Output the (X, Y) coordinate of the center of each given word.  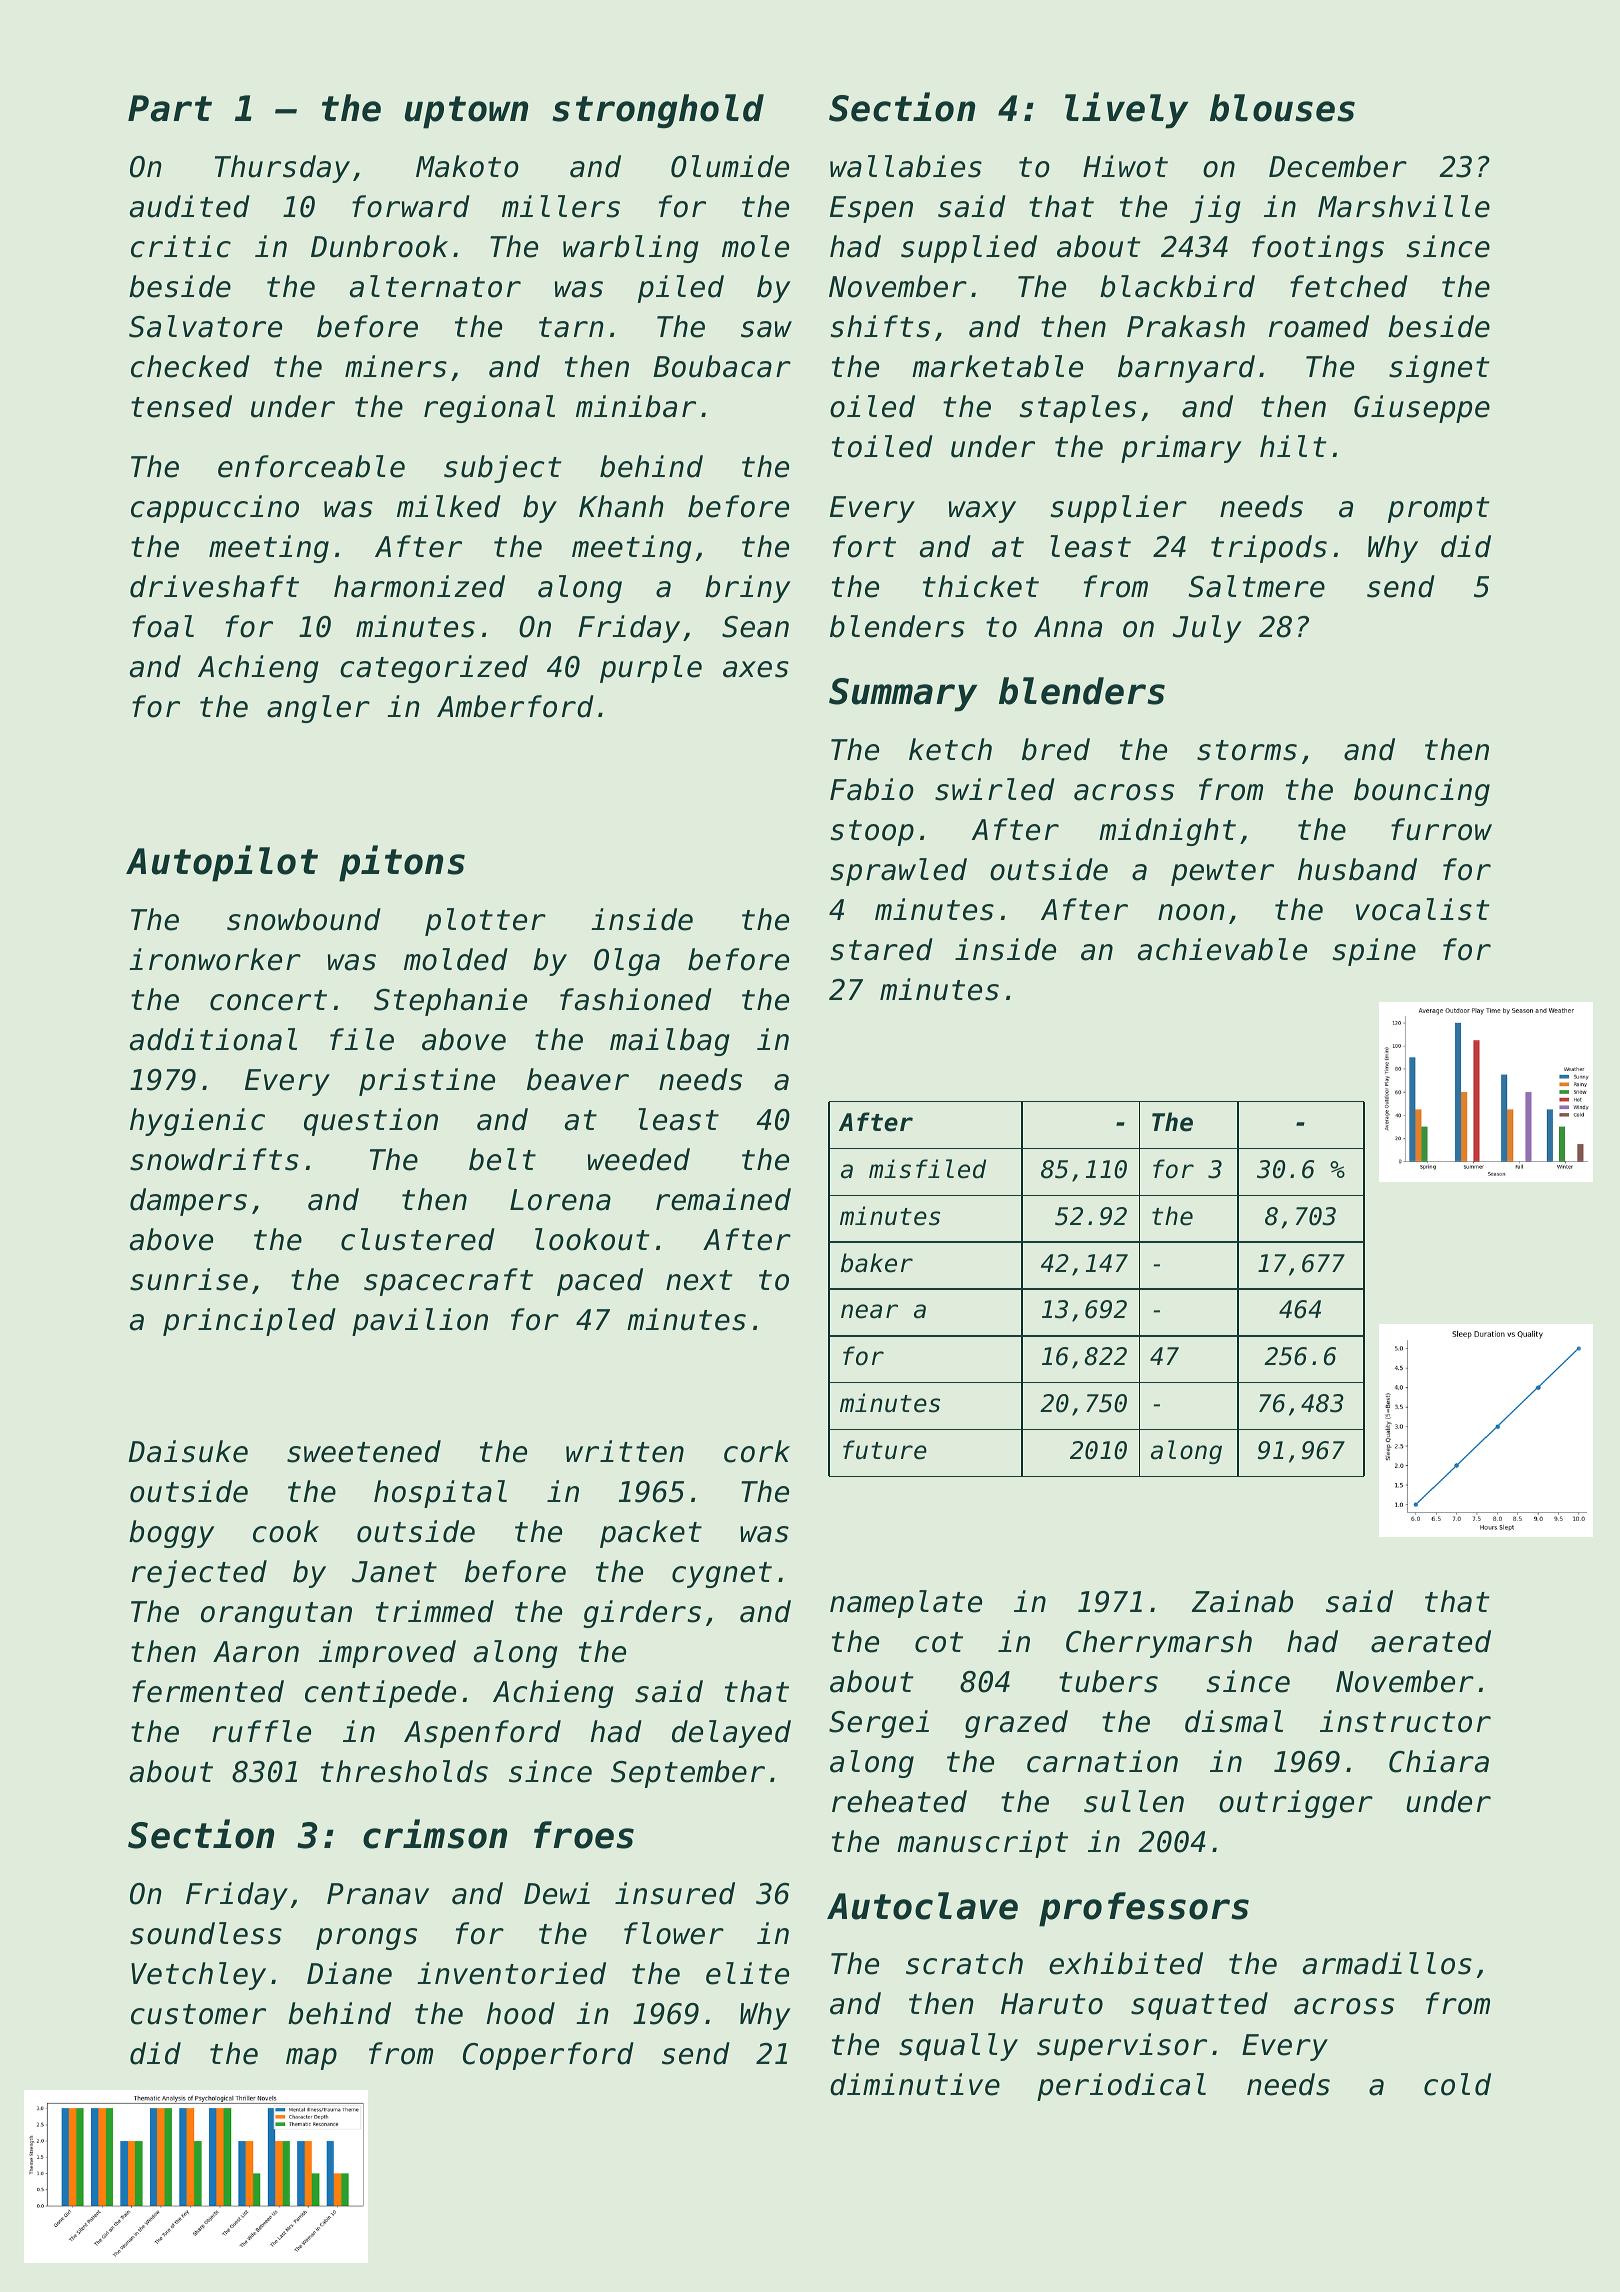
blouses (1282, 108)
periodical (1121, 2087)
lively (1126, 110)
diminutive (915, 2084)
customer (198, 2014)
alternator (435, 286)
